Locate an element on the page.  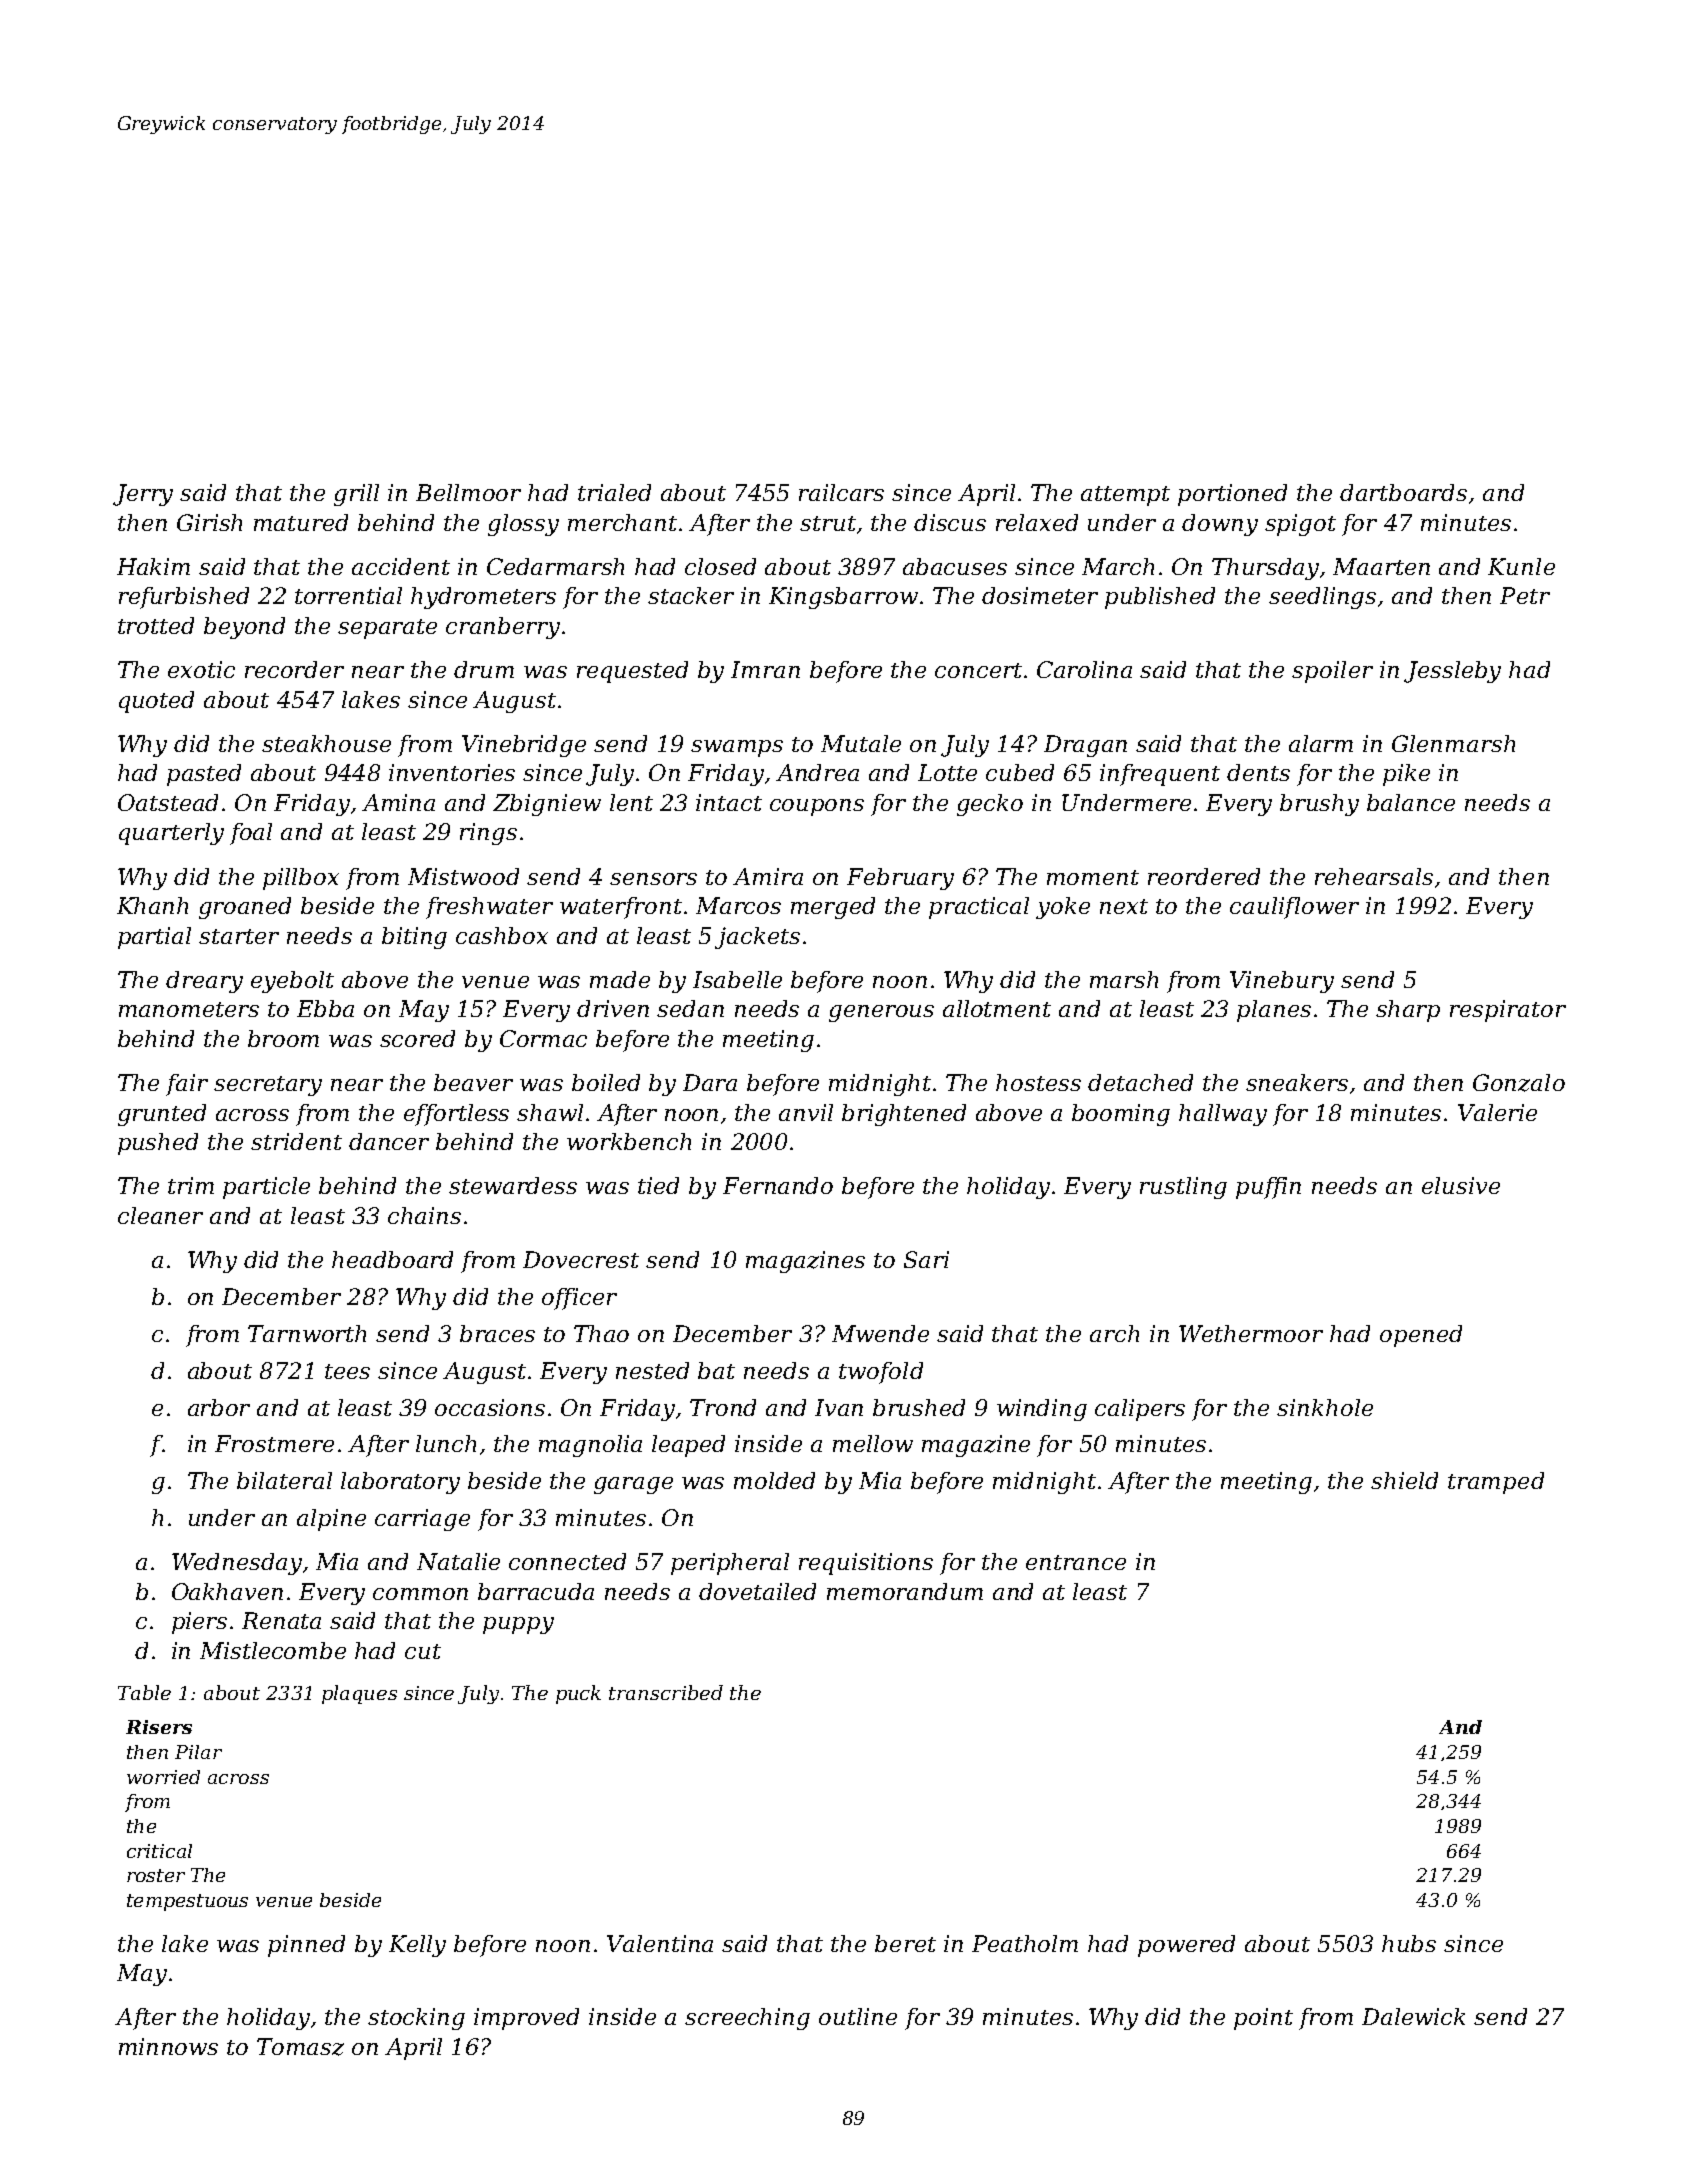
February is located at coordinates (900, 879).
